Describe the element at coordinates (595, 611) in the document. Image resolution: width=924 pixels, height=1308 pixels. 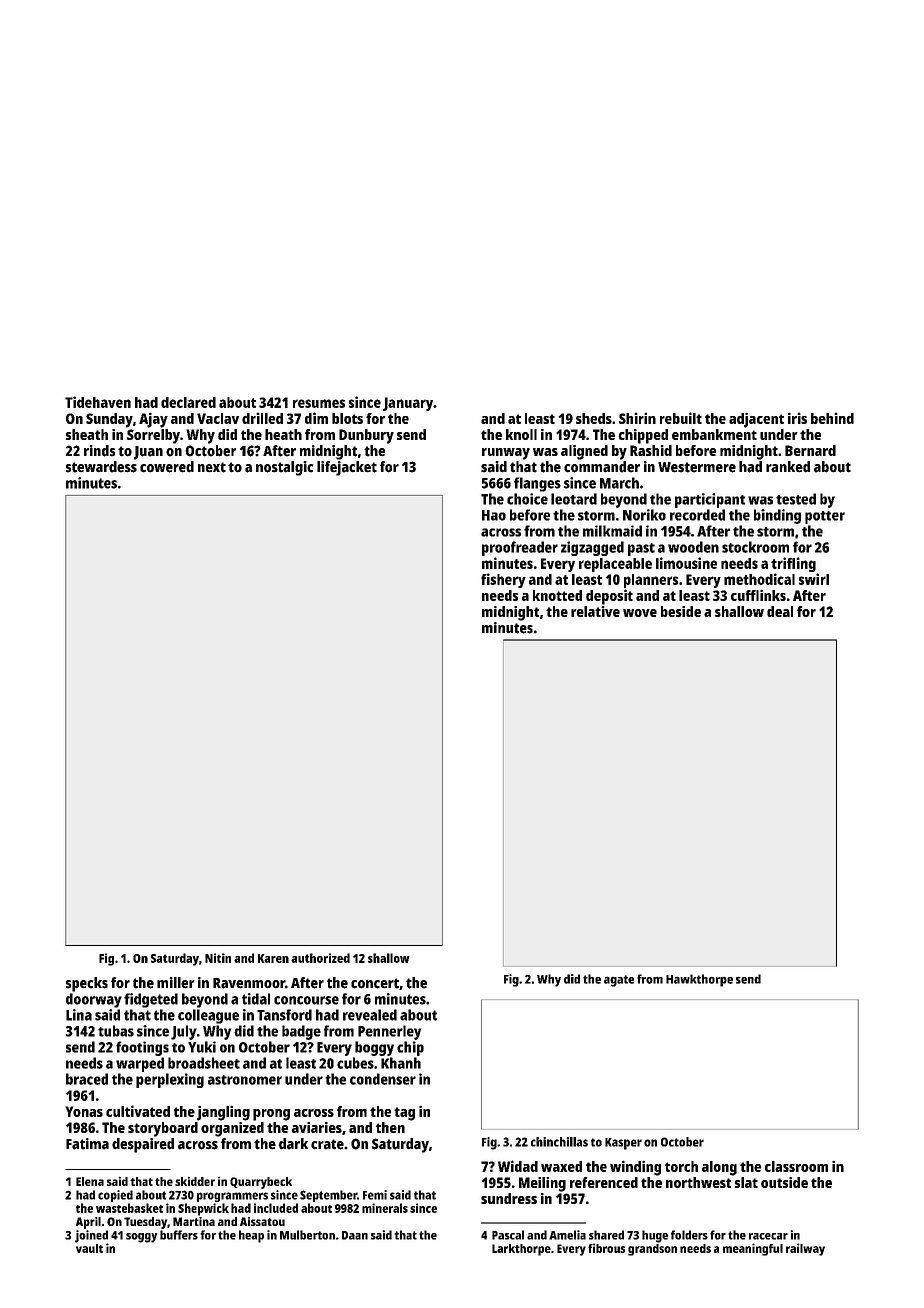
I see `relative` at that location.
